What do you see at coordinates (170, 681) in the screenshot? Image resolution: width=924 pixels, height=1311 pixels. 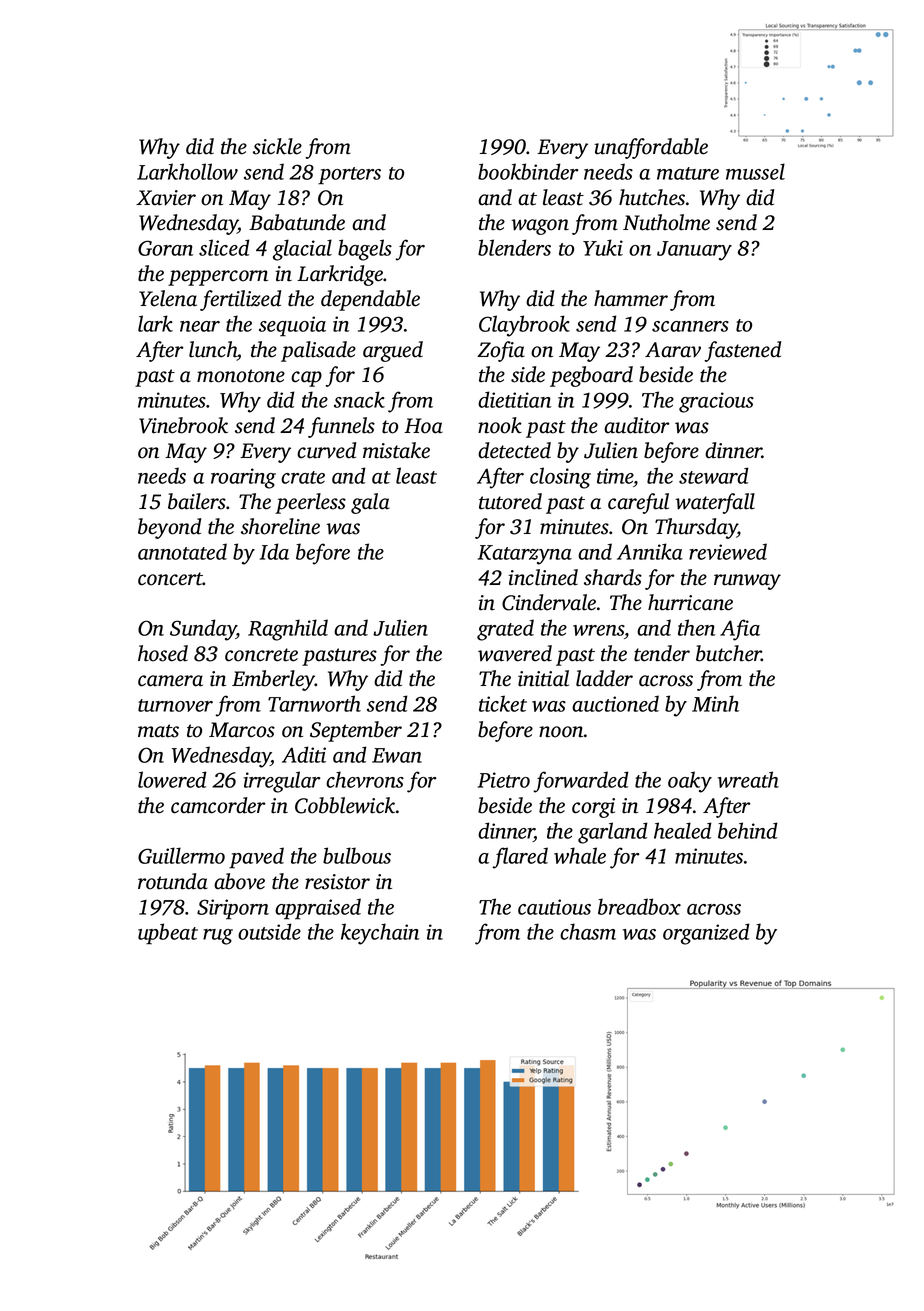 I see `camera` at bounding box center [170, 681].
